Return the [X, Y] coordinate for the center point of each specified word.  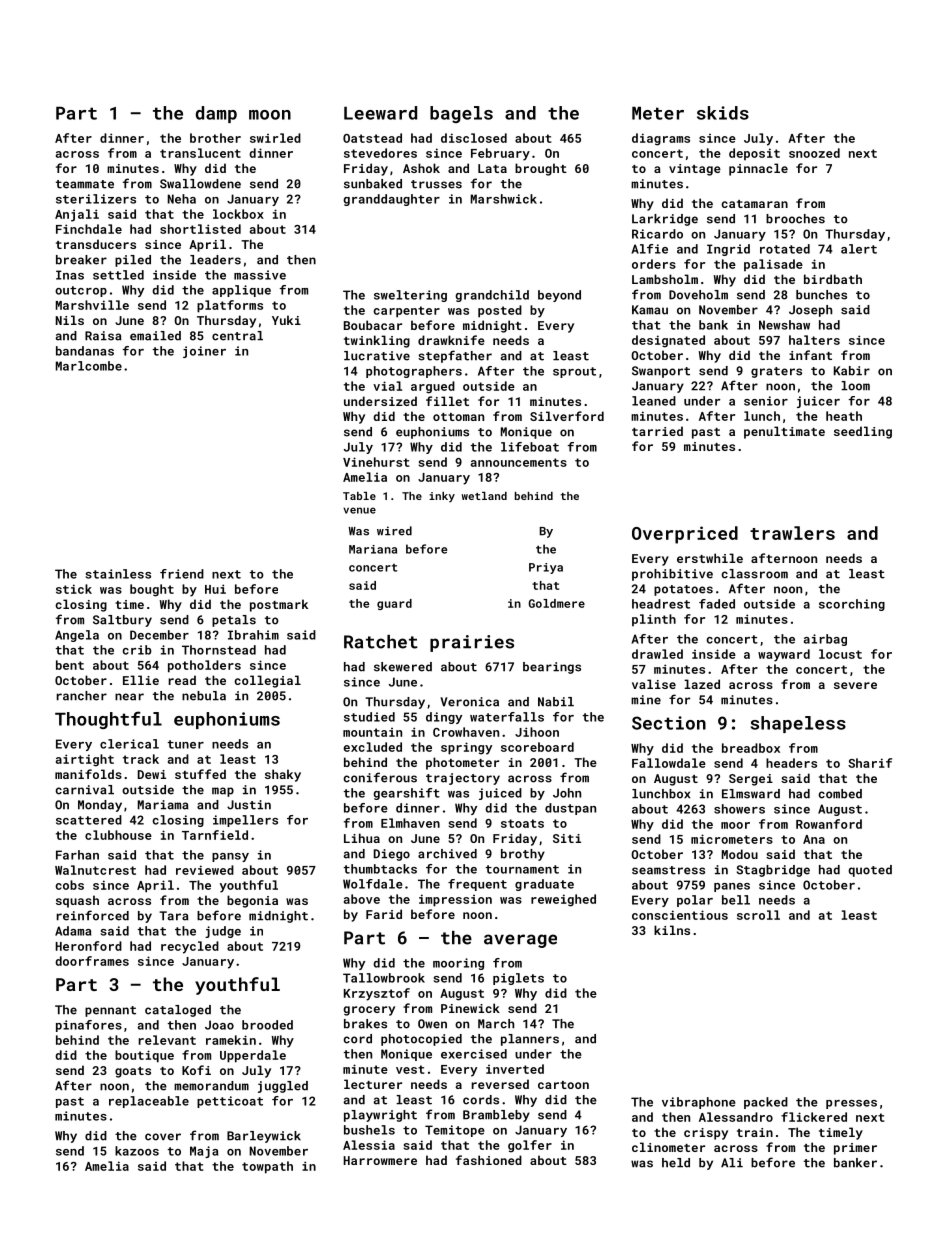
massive [260, 275]
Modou [740, 854]
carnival [85, 790]
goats [133, 1072]
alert [859, 249]
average [520, 941]
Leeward [380, 113]
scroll [758, 915]
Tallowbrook [384, 978]
